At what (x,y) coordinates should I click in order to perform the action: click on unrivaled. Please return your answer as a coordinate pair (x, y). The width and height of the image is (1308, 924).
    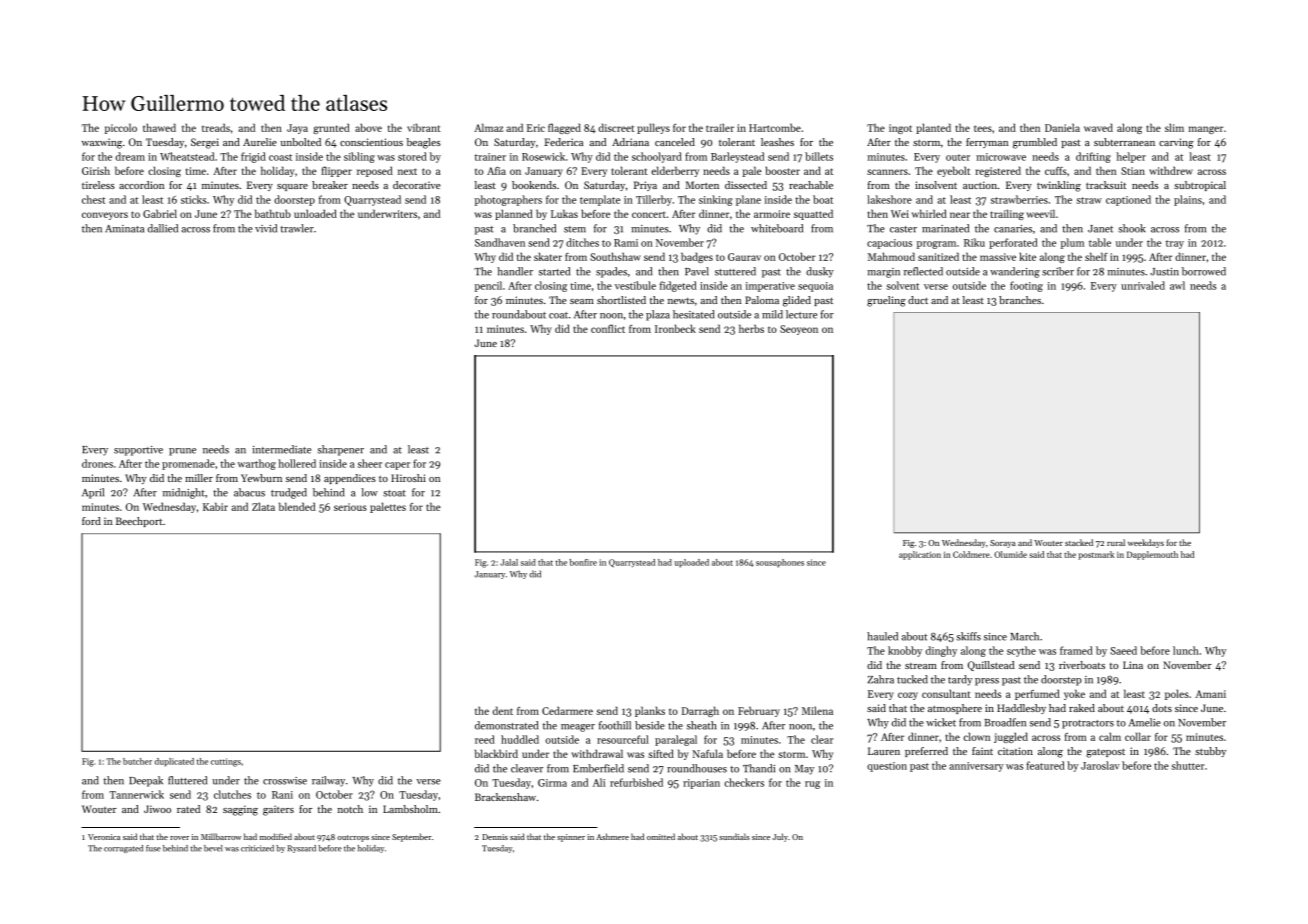
    Looking at the image, I should click on (1143, 285).
